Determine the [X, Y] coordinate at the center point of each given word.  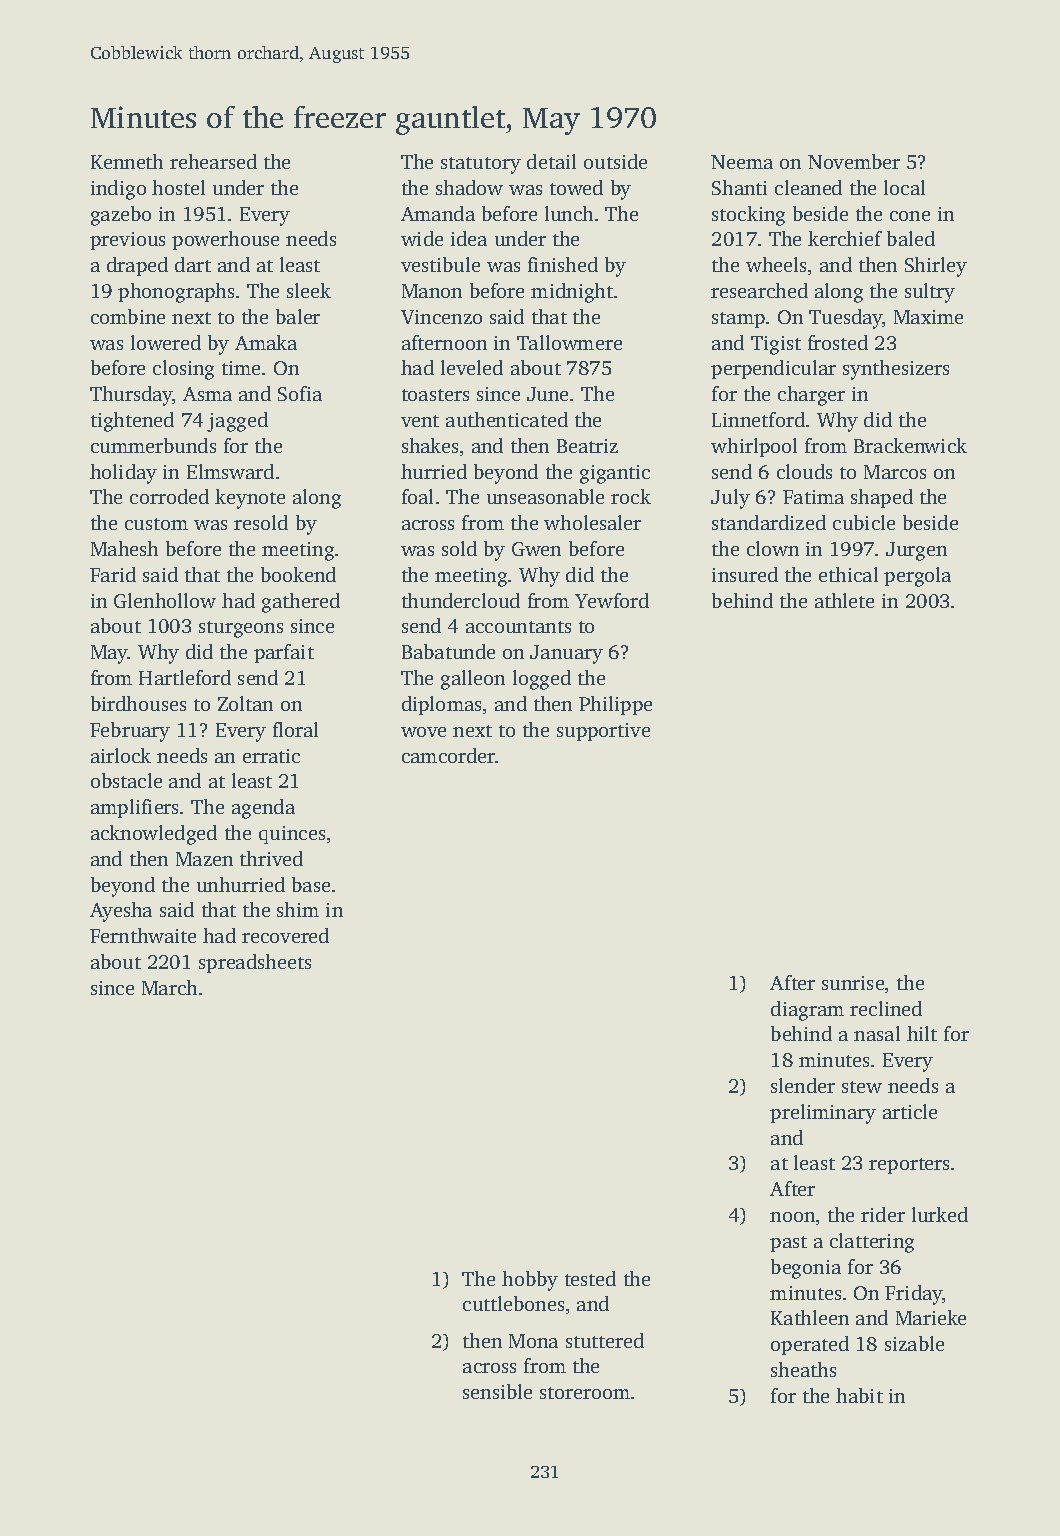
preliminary [823, 1114]
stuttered [605, 1340]
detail [551, 161]
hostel [178, 187]
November [854, 161]
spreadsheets [255, 963]
